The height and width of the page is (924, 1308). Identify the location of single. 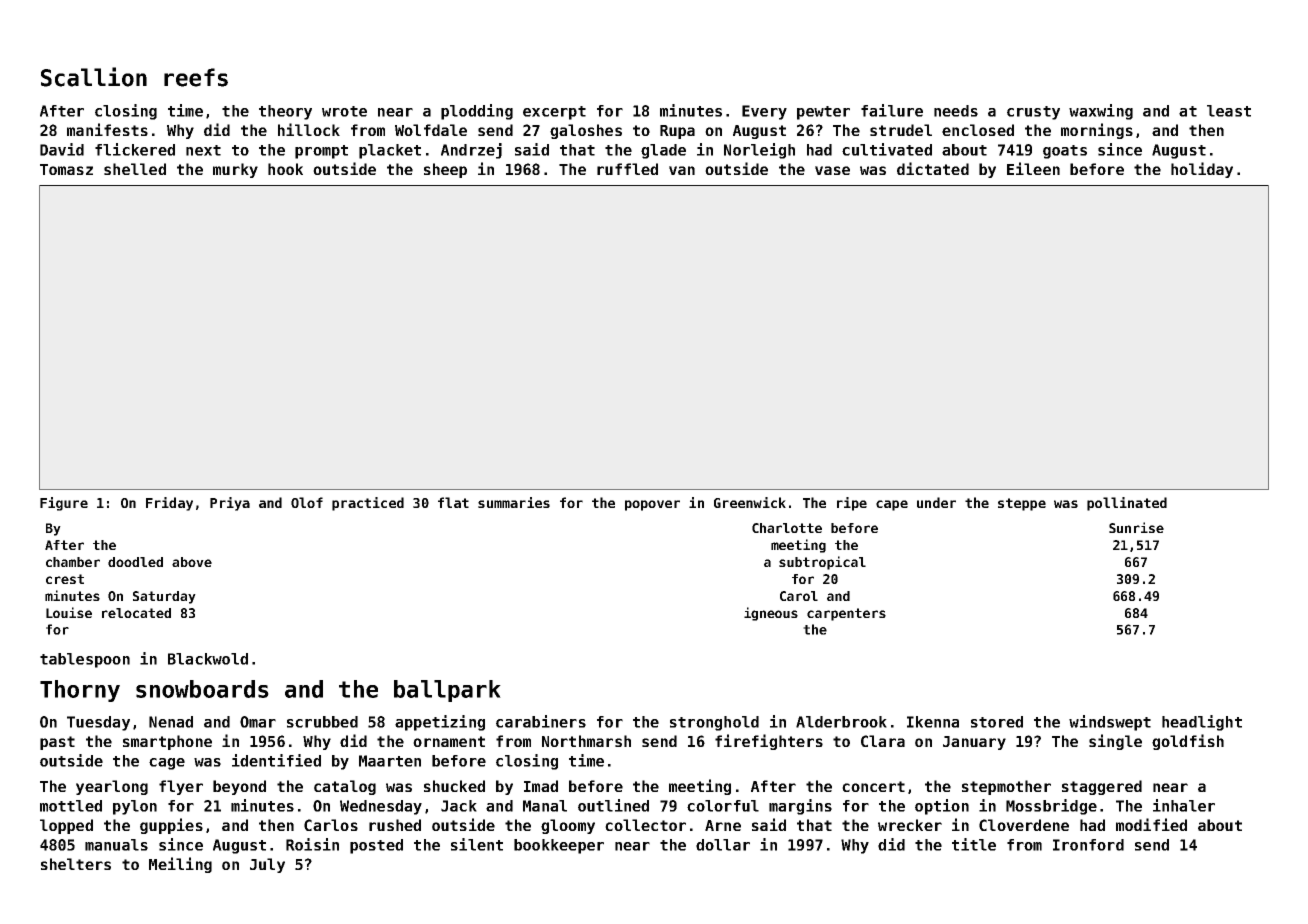
(1115, 742).
